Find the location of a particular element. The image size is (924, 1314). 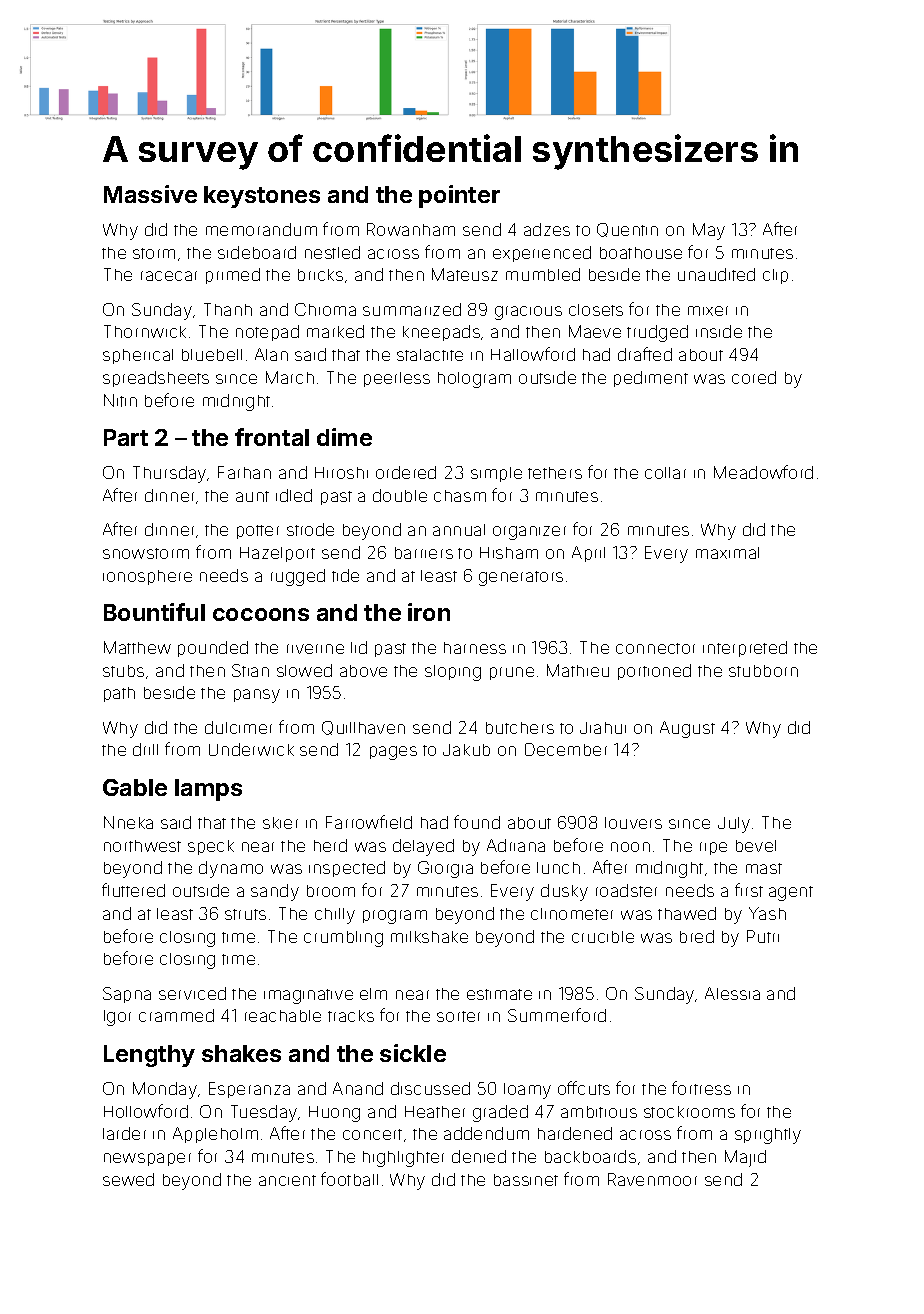

unaudited is located at coordinates (716, 274).
